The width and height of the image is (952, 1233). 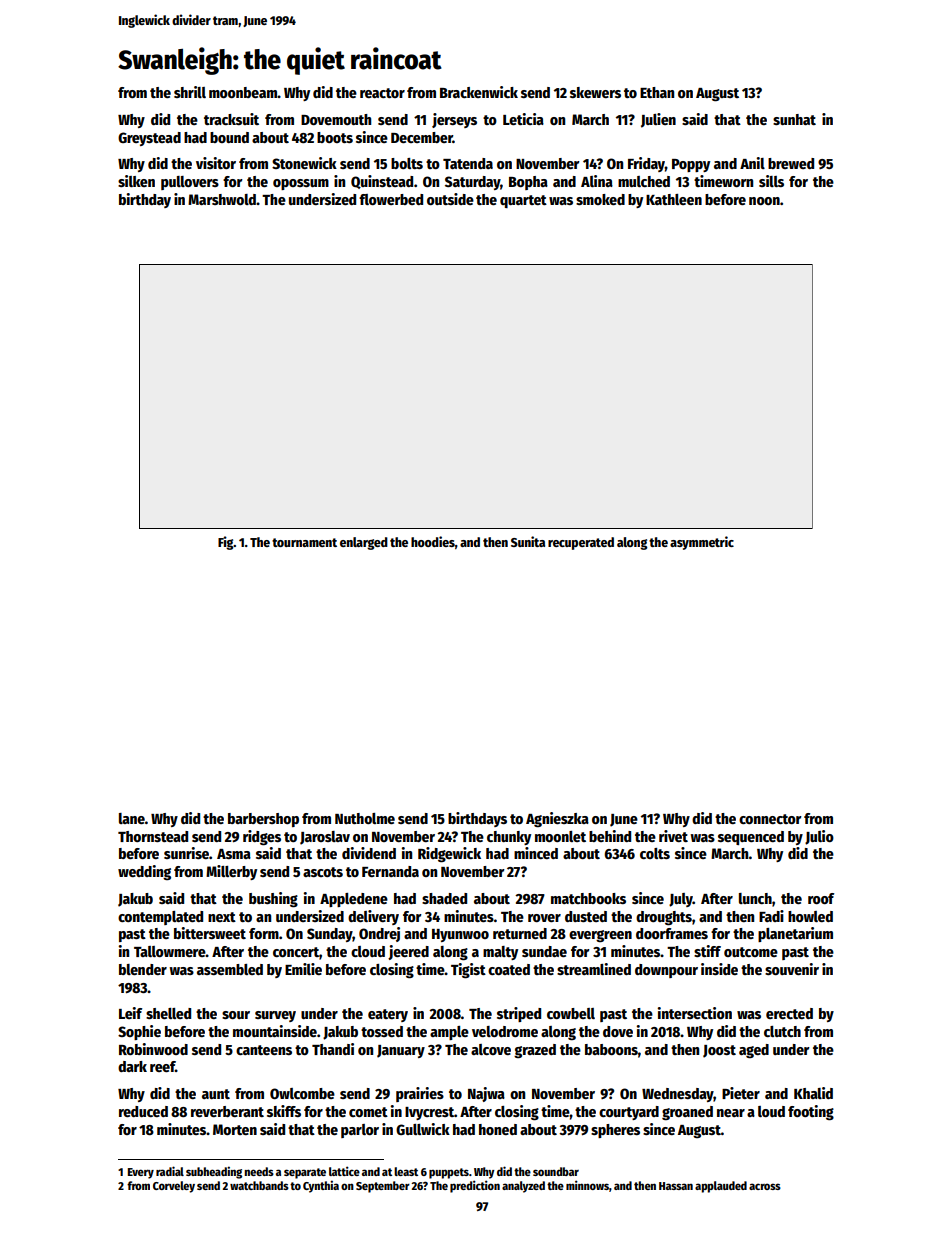 I want to click on shaded, so click(x=444, y=898).
